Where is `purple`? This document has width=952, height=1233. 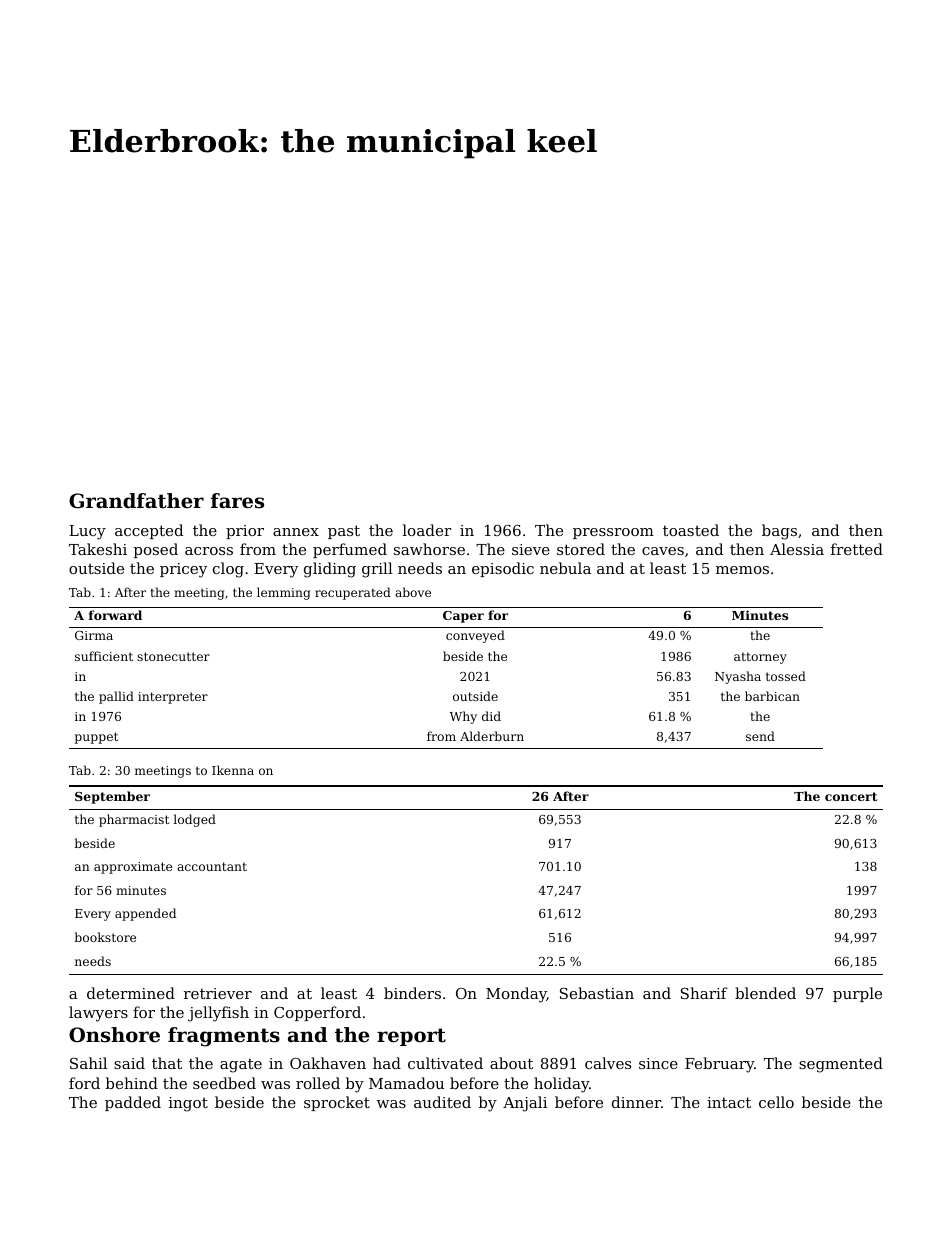
purple is located at coordinates (857, 994).
